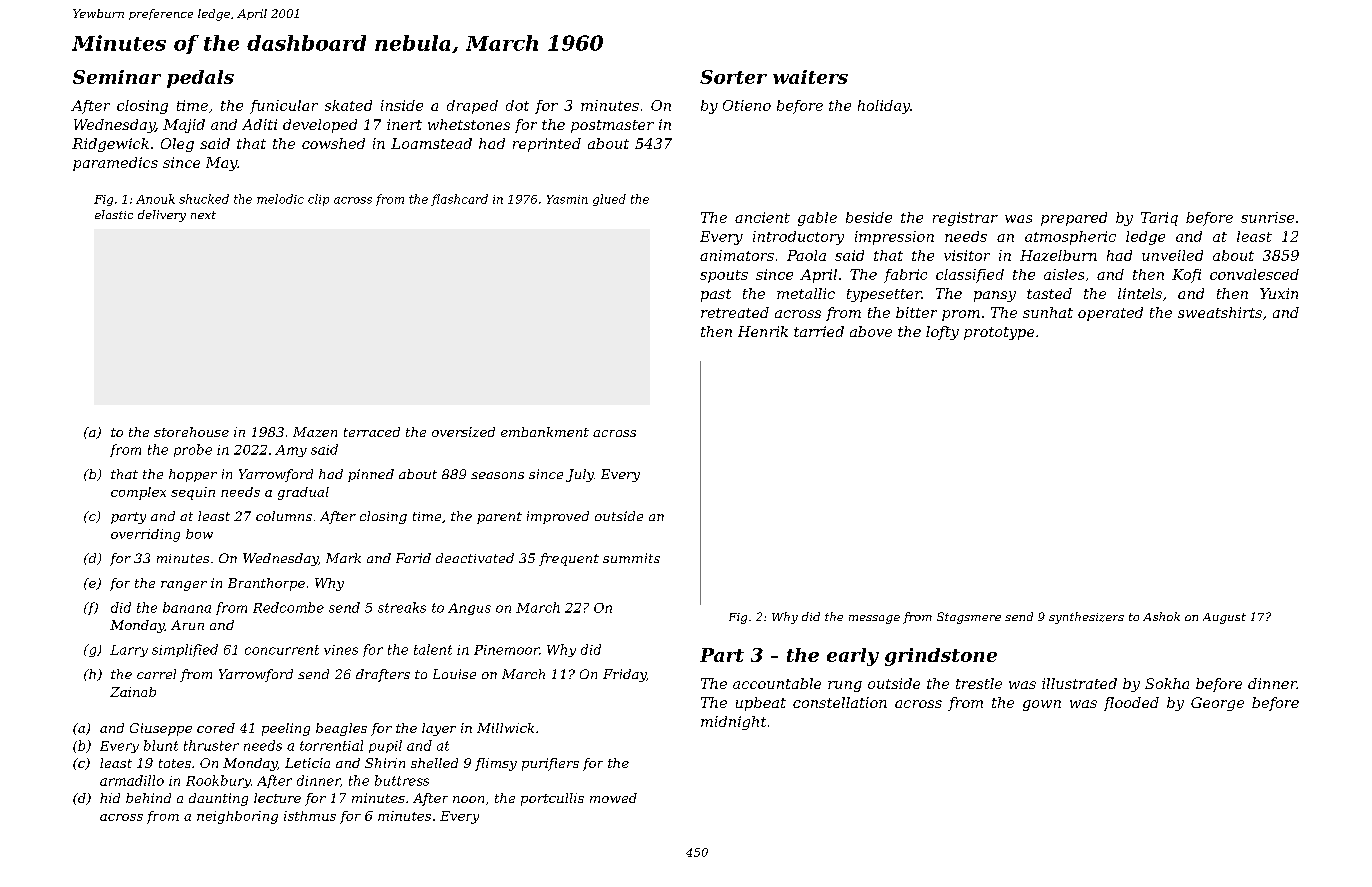 The height and width of the screenshot is (887, 1372). I want to click on flashcard, so click(459, 200).
